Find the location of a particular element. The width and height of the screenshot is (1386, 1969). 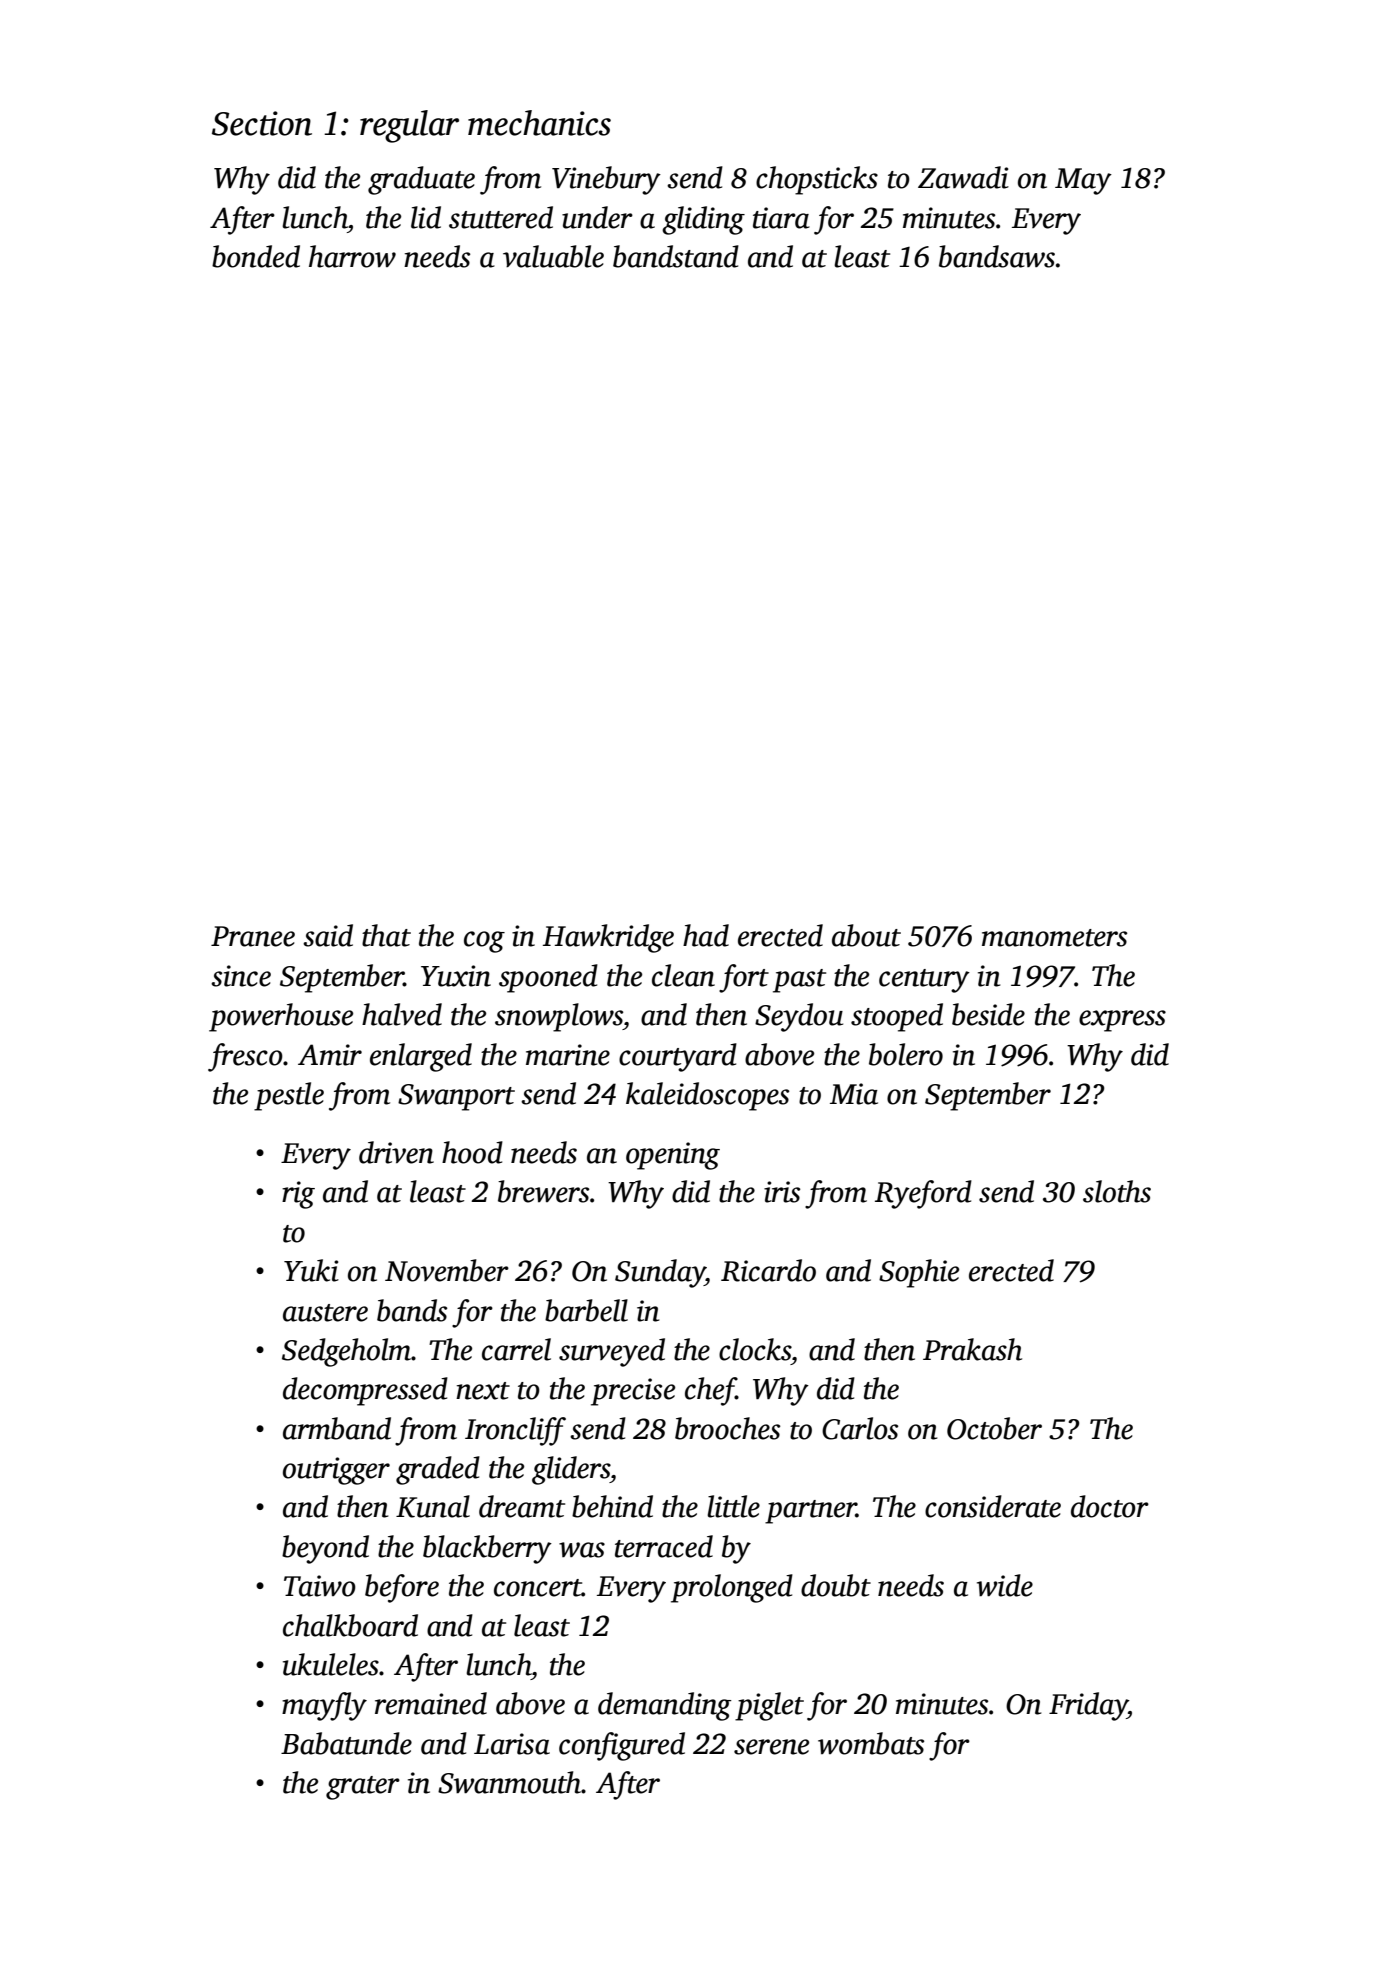

Sunday is located at coordinates (660, 1273).
